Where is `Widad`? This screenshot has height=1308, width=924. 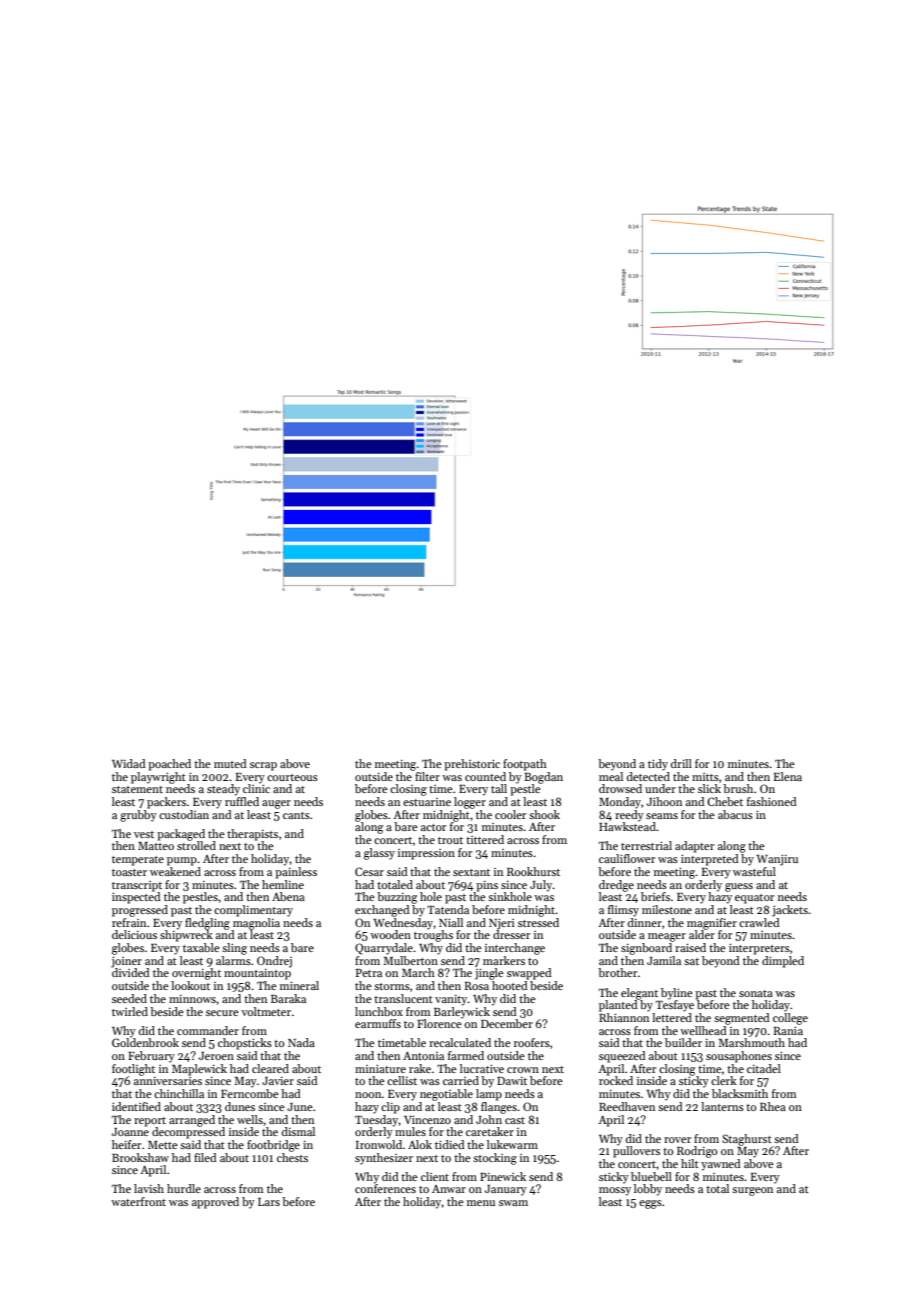
Widad is located at coordinates (129, 763).
